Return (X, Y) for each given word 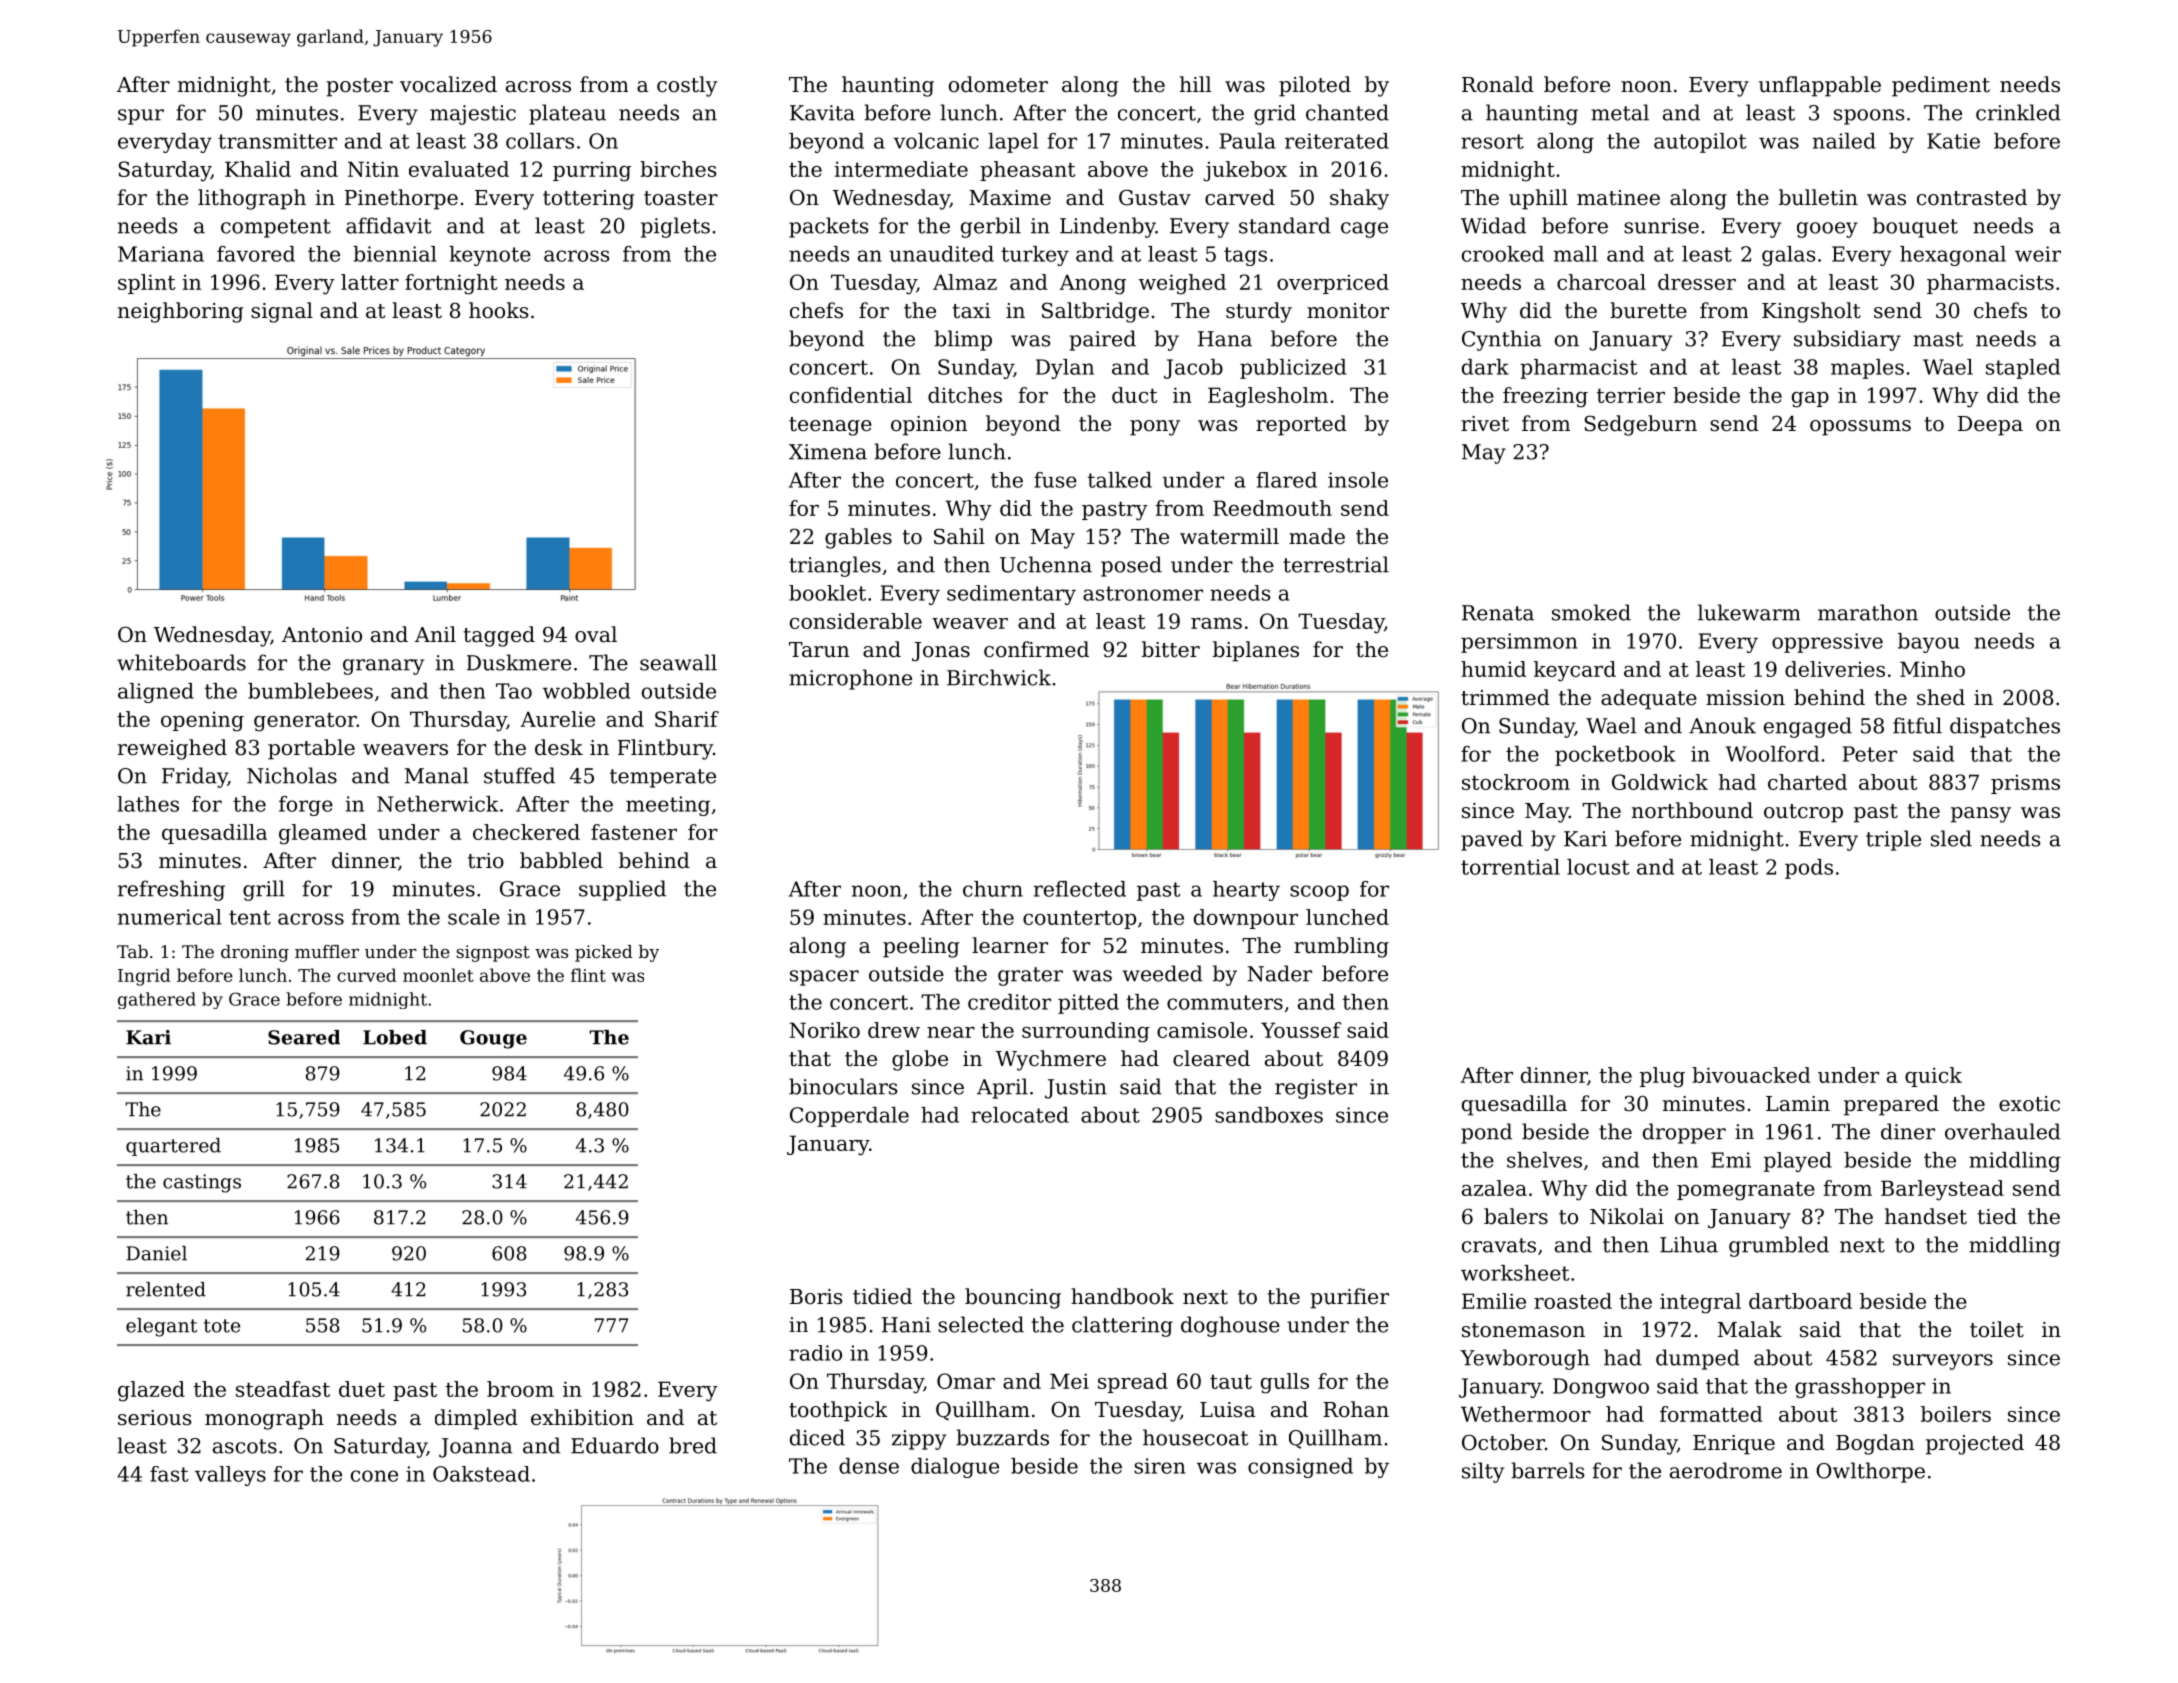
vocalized (448, 84)
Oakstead (481, 1474)
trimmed (1505, 697)
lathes (148, 804)
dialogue (955, 1468)
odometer (998, 84)
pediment (1941, 86)
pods (1809, 869)
